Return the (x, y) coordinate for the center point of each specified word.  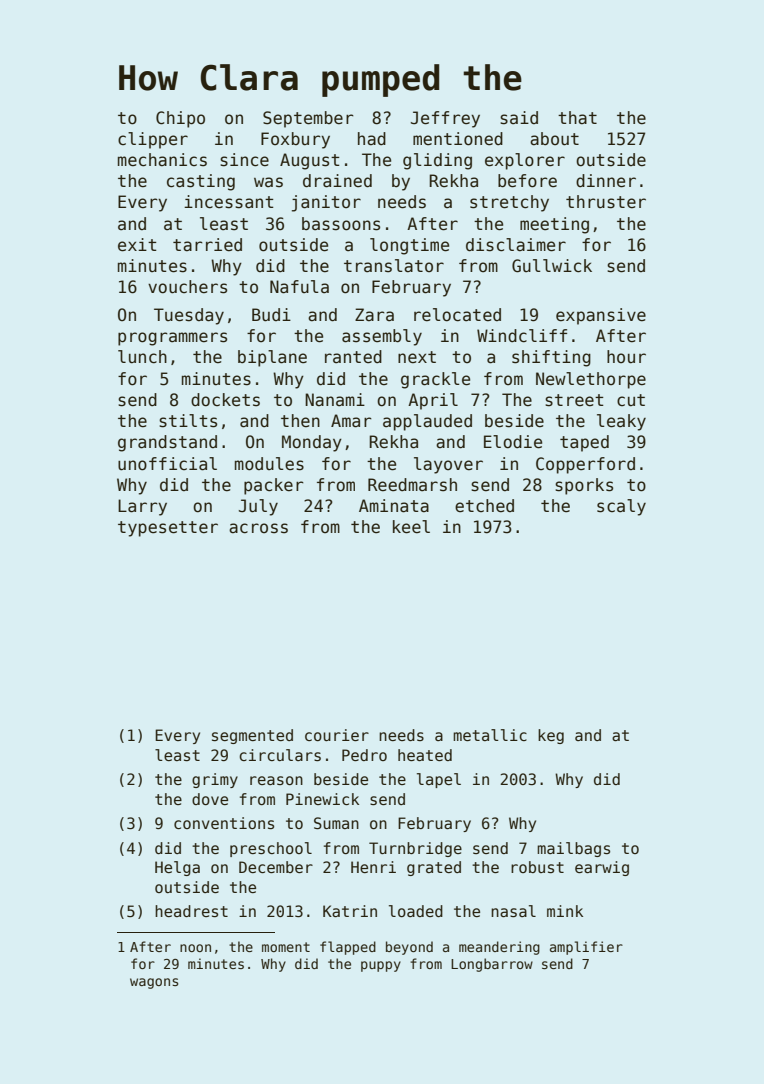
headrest (191, 911)
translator (394, 266)
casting (201, 182)
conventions (224, 823)
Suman (336, 823)
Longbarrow (492, 965)
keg (551, 736)
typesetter (168, 529)
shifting (551, 358)
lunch (142, 357)
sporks (584, 486)
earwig (602, 868)
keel (411, 527)
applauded (427, 422)
